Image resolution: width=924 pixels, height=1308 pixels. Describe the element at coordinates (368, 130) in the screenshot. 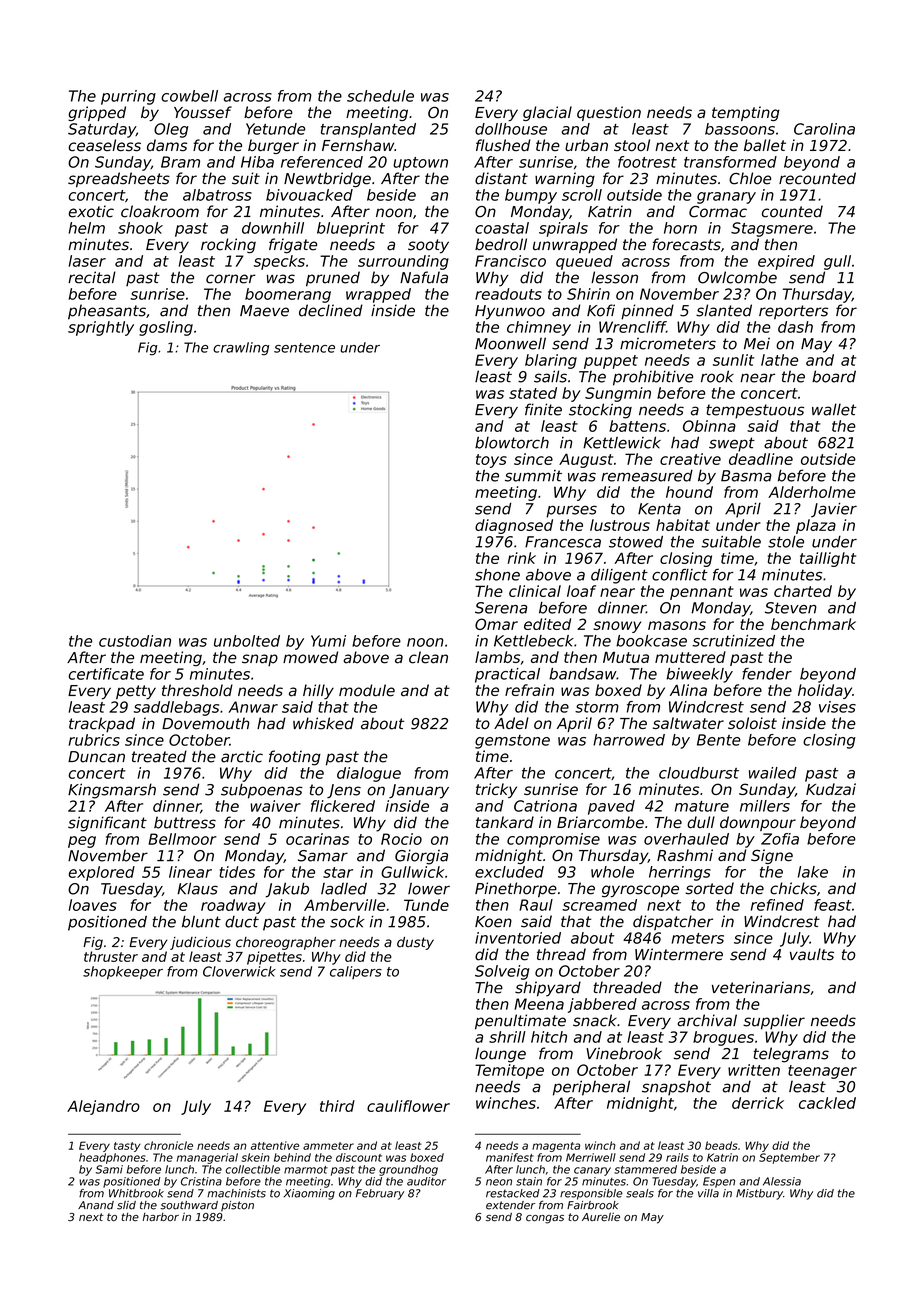

I see `transplanted` at that location.
